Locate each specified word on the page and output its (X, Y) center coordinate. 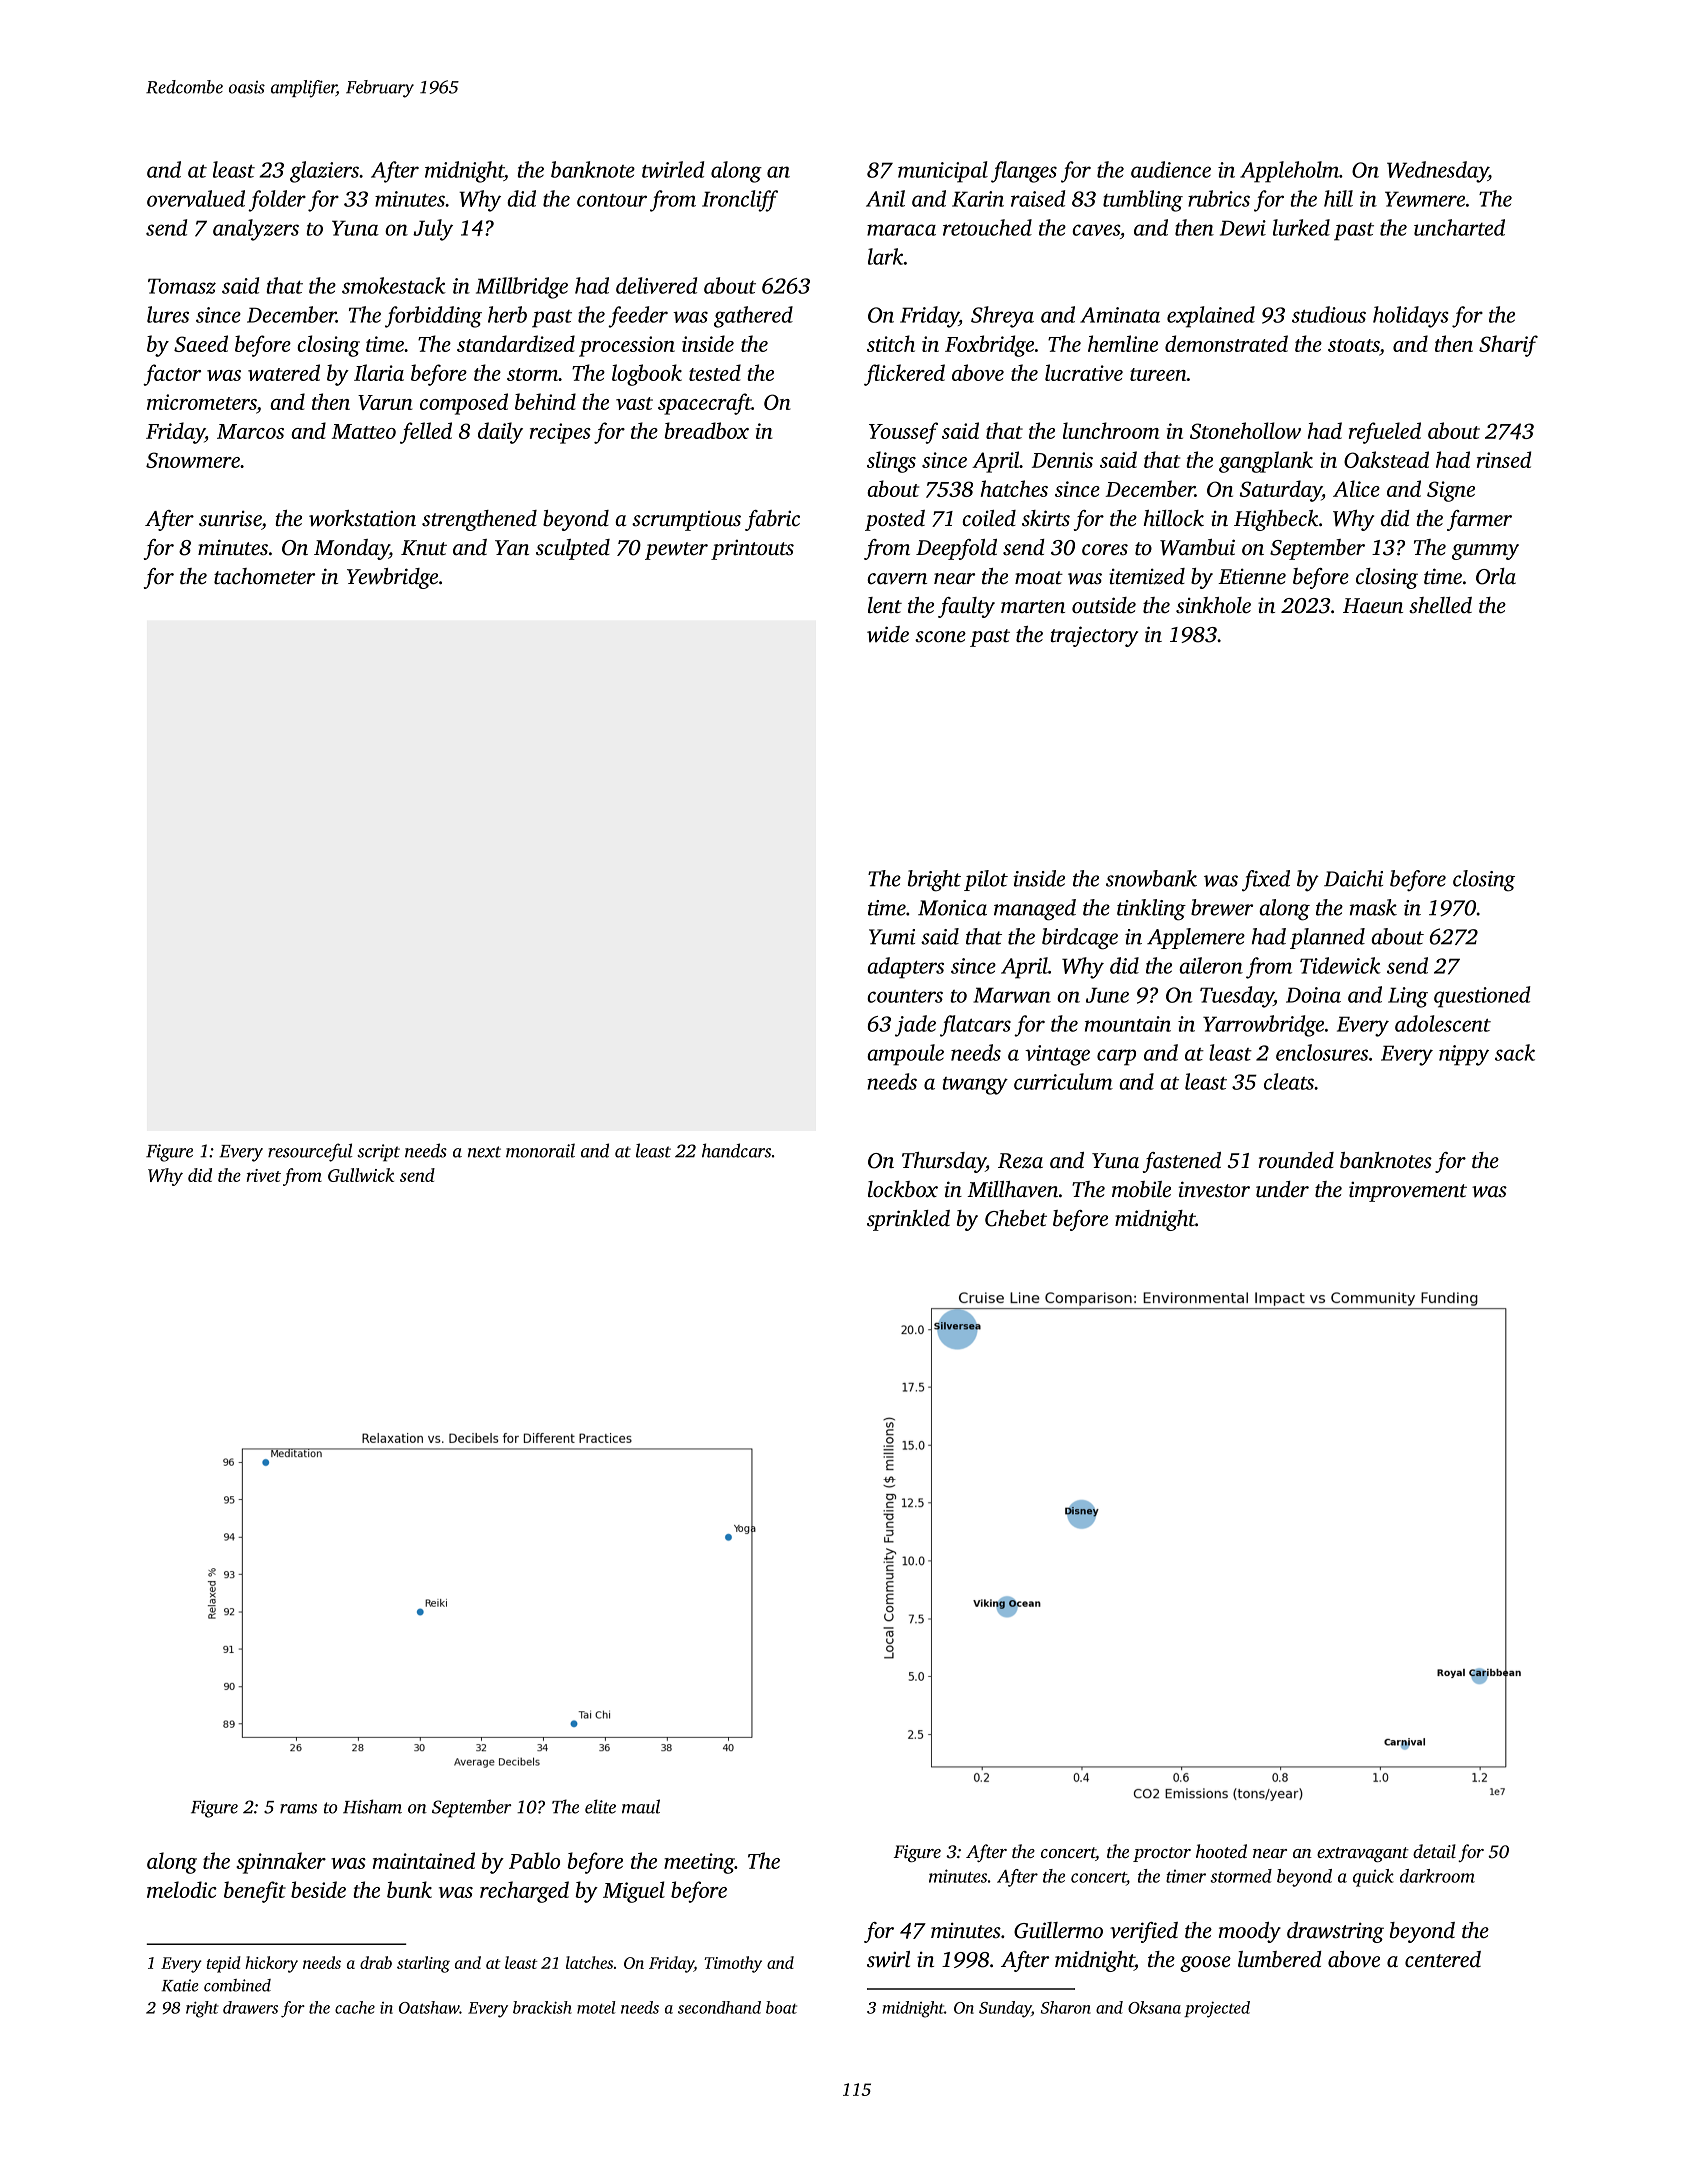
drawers (250, 2007)
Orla (1496, 576)
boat (781, 2007)
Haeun (1373, 606)
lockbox (903, 1189)
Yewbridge (392, 578)
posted (895, 520)
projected (1217, 2009)
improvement (1408, 1191)
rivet (264, 1175)
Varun (385, 402)
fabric (772, 520)
